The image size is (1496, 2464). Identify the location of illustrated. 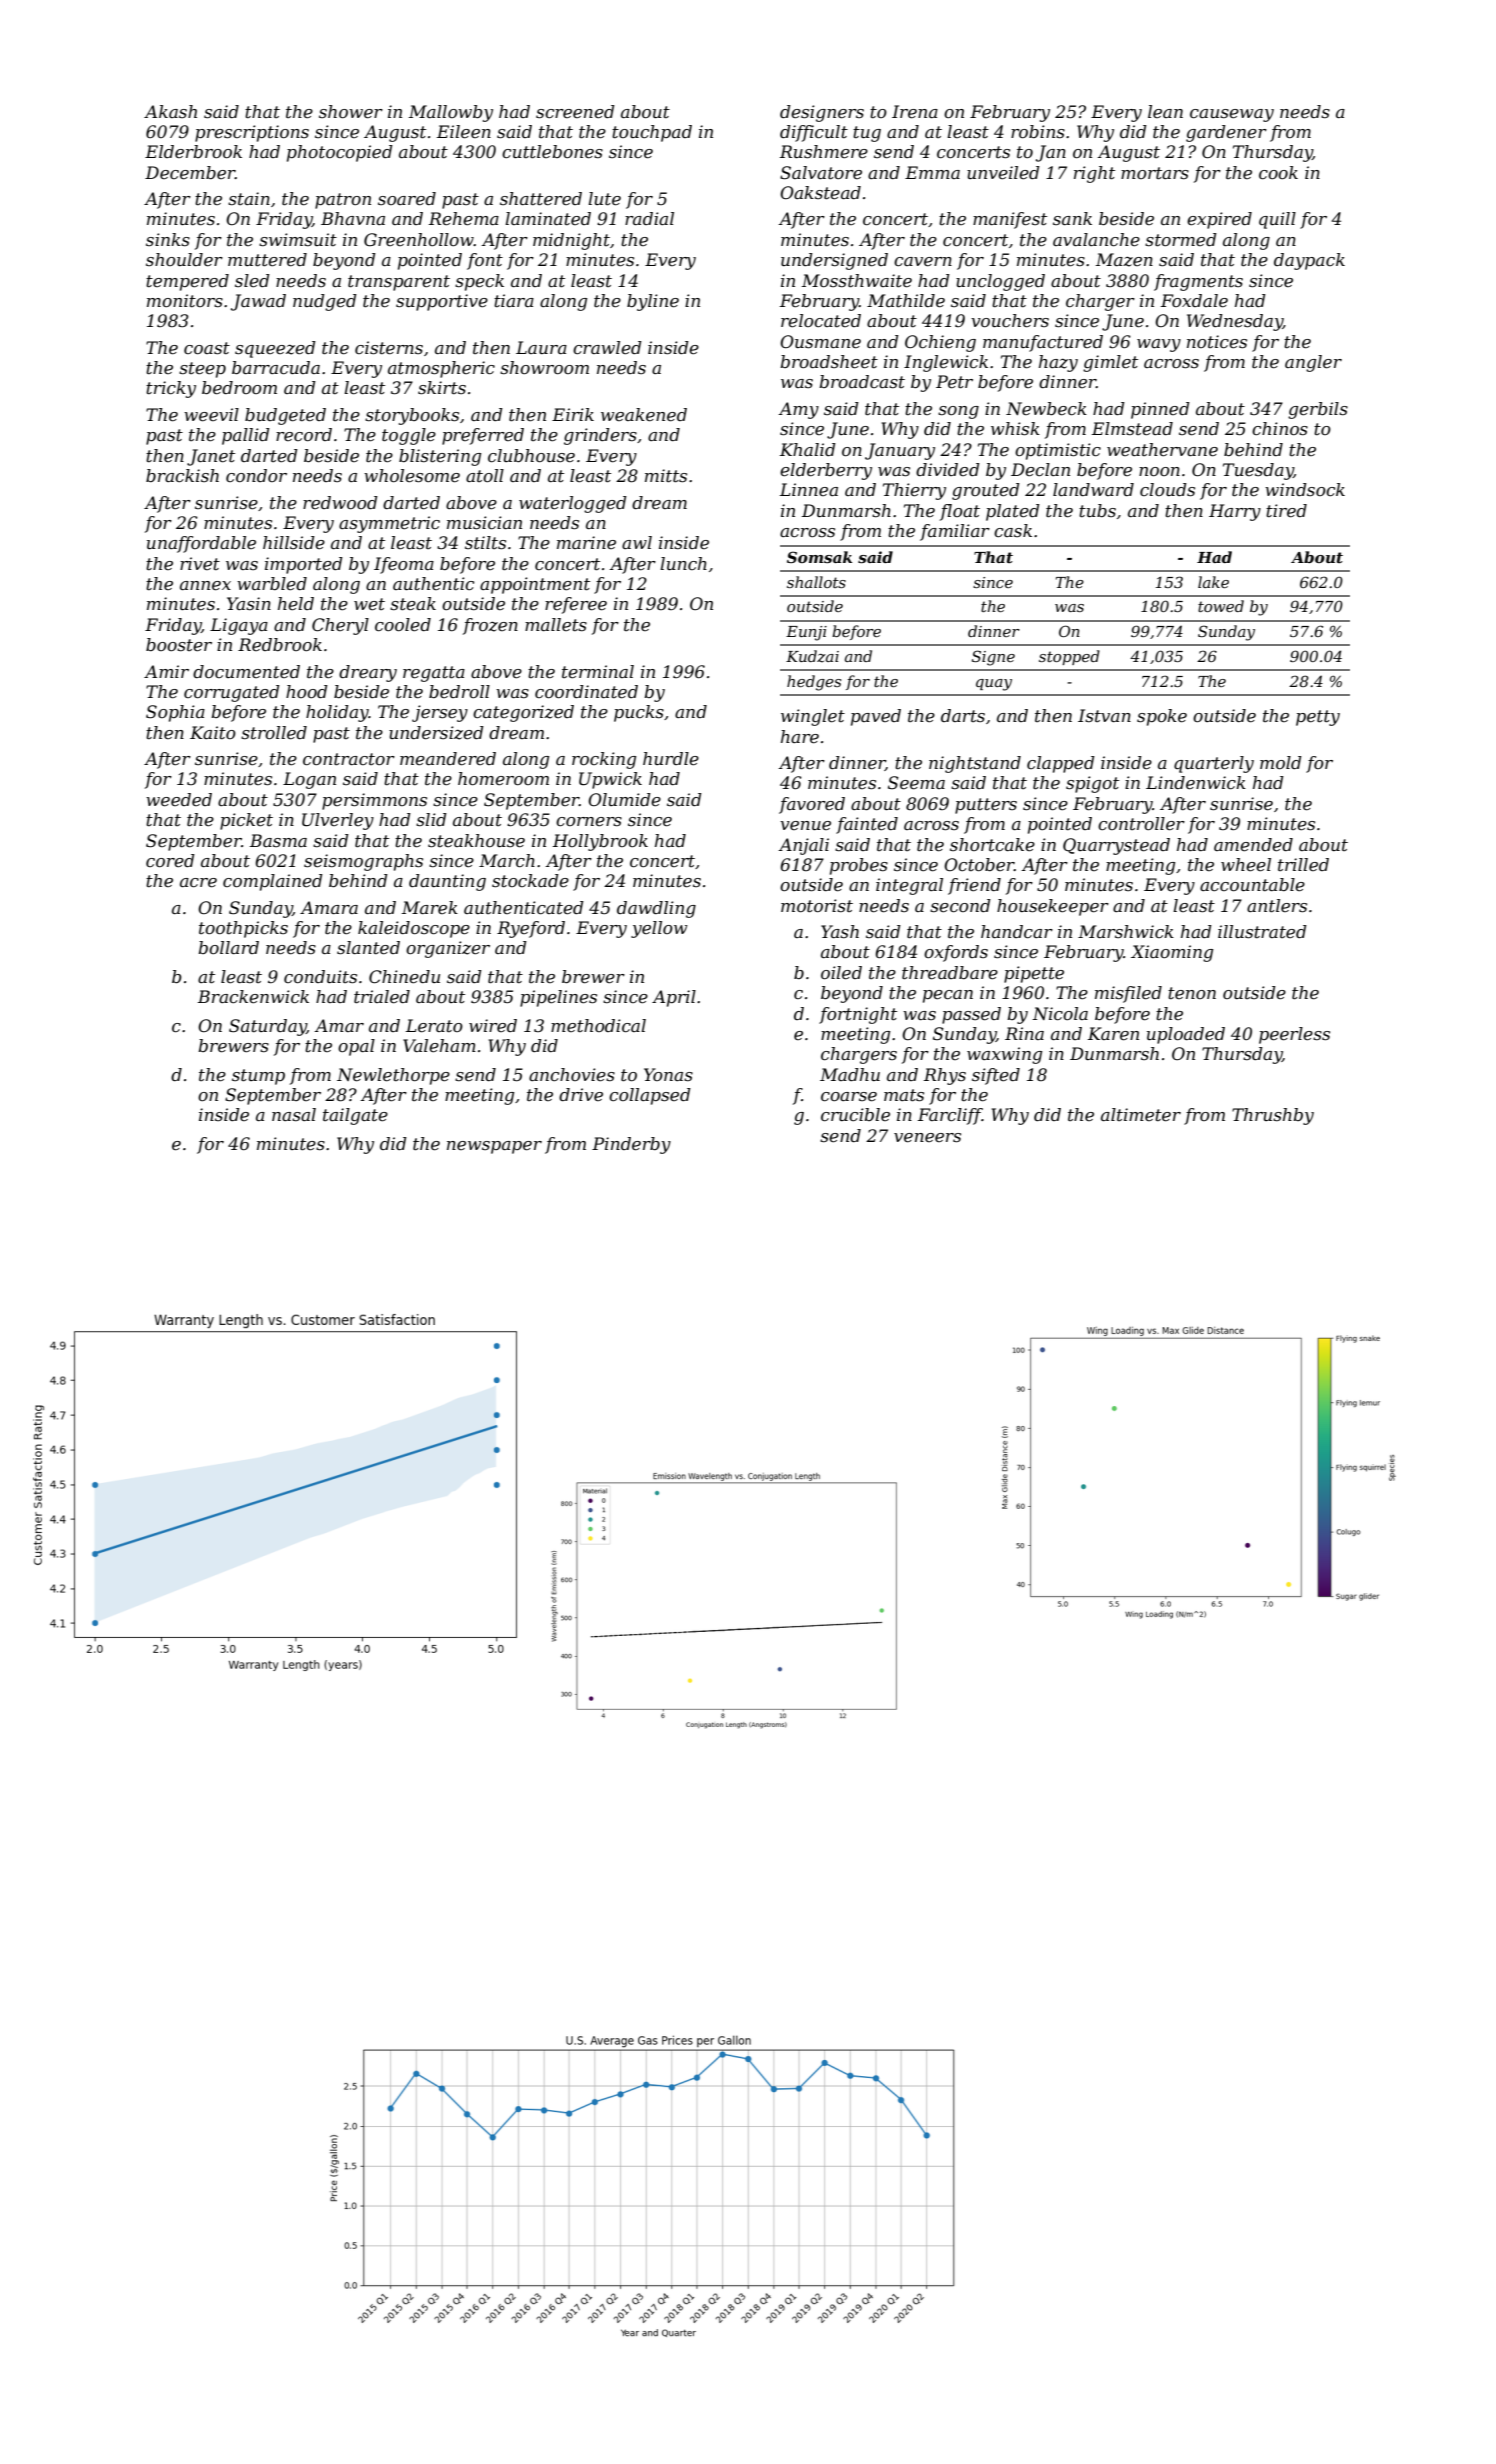
(1262, 932).
